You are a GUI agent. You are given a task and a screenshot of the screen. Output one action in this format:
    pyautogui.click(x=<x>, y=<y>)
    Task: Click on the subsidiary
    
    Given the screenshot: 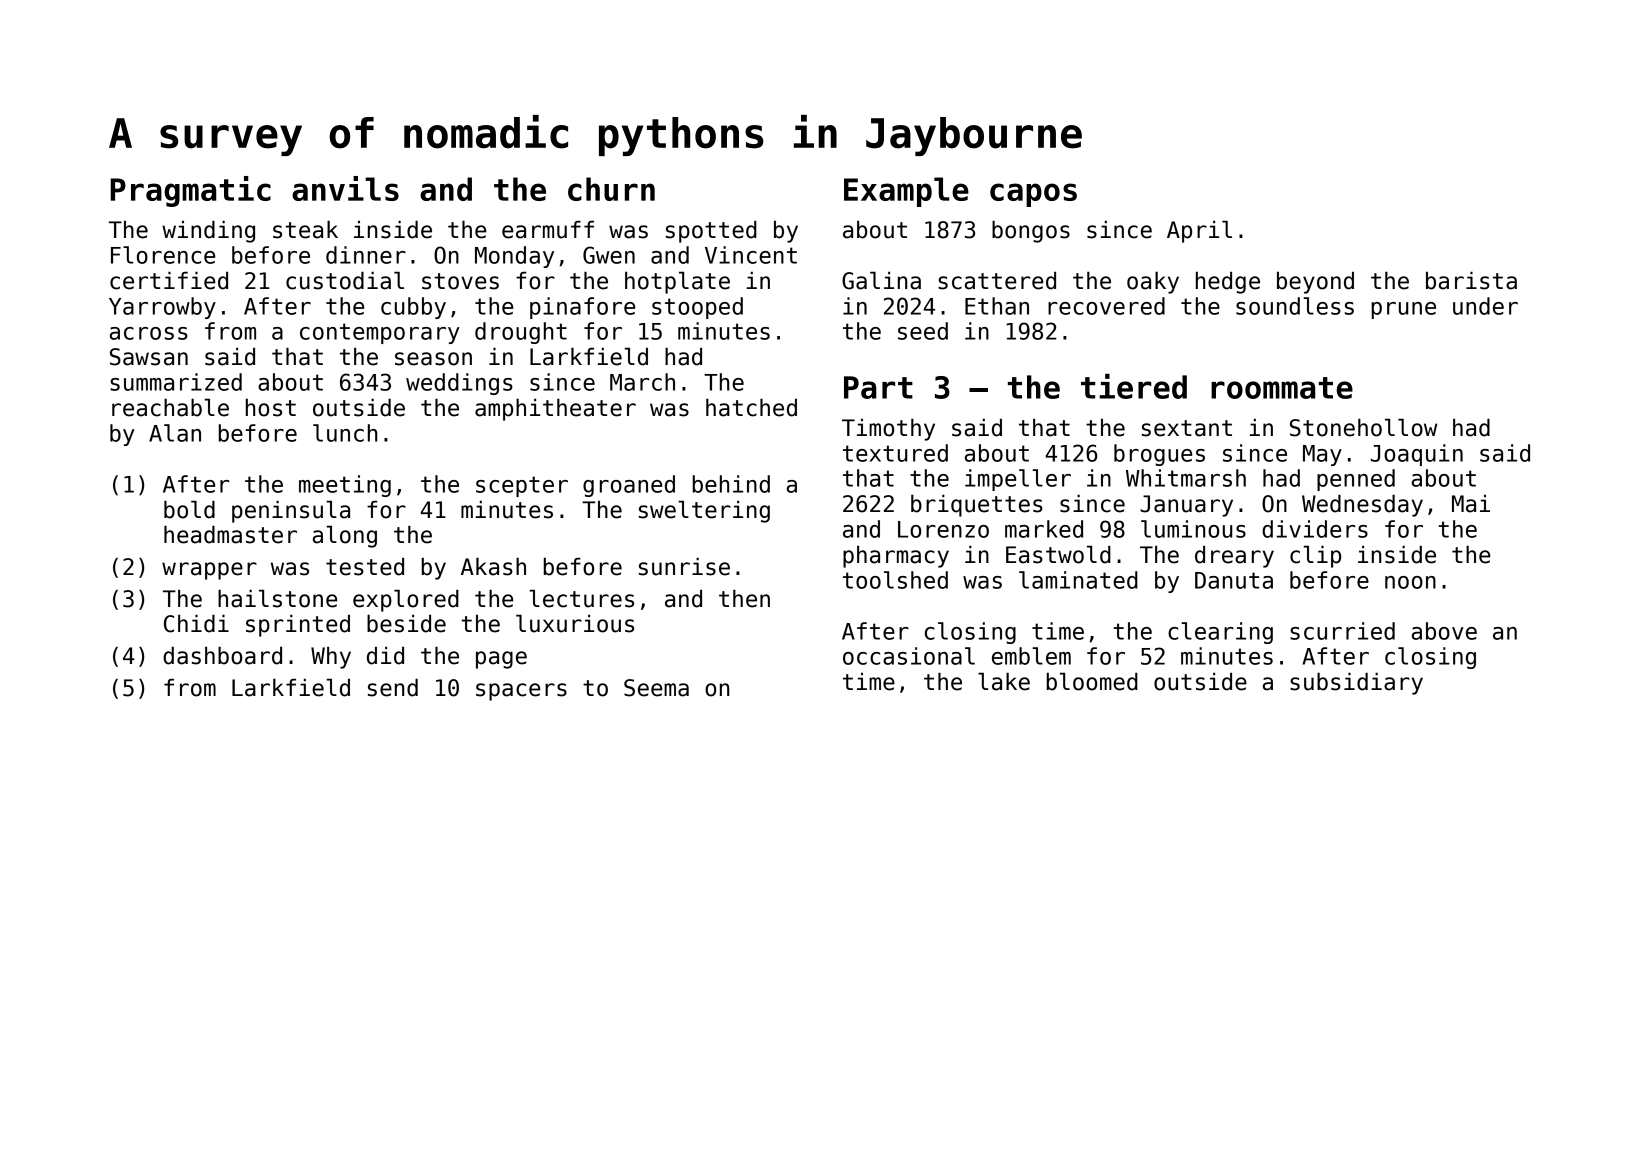 What is the action you would take?
    pyautogui.click(x=1356, y=683)
